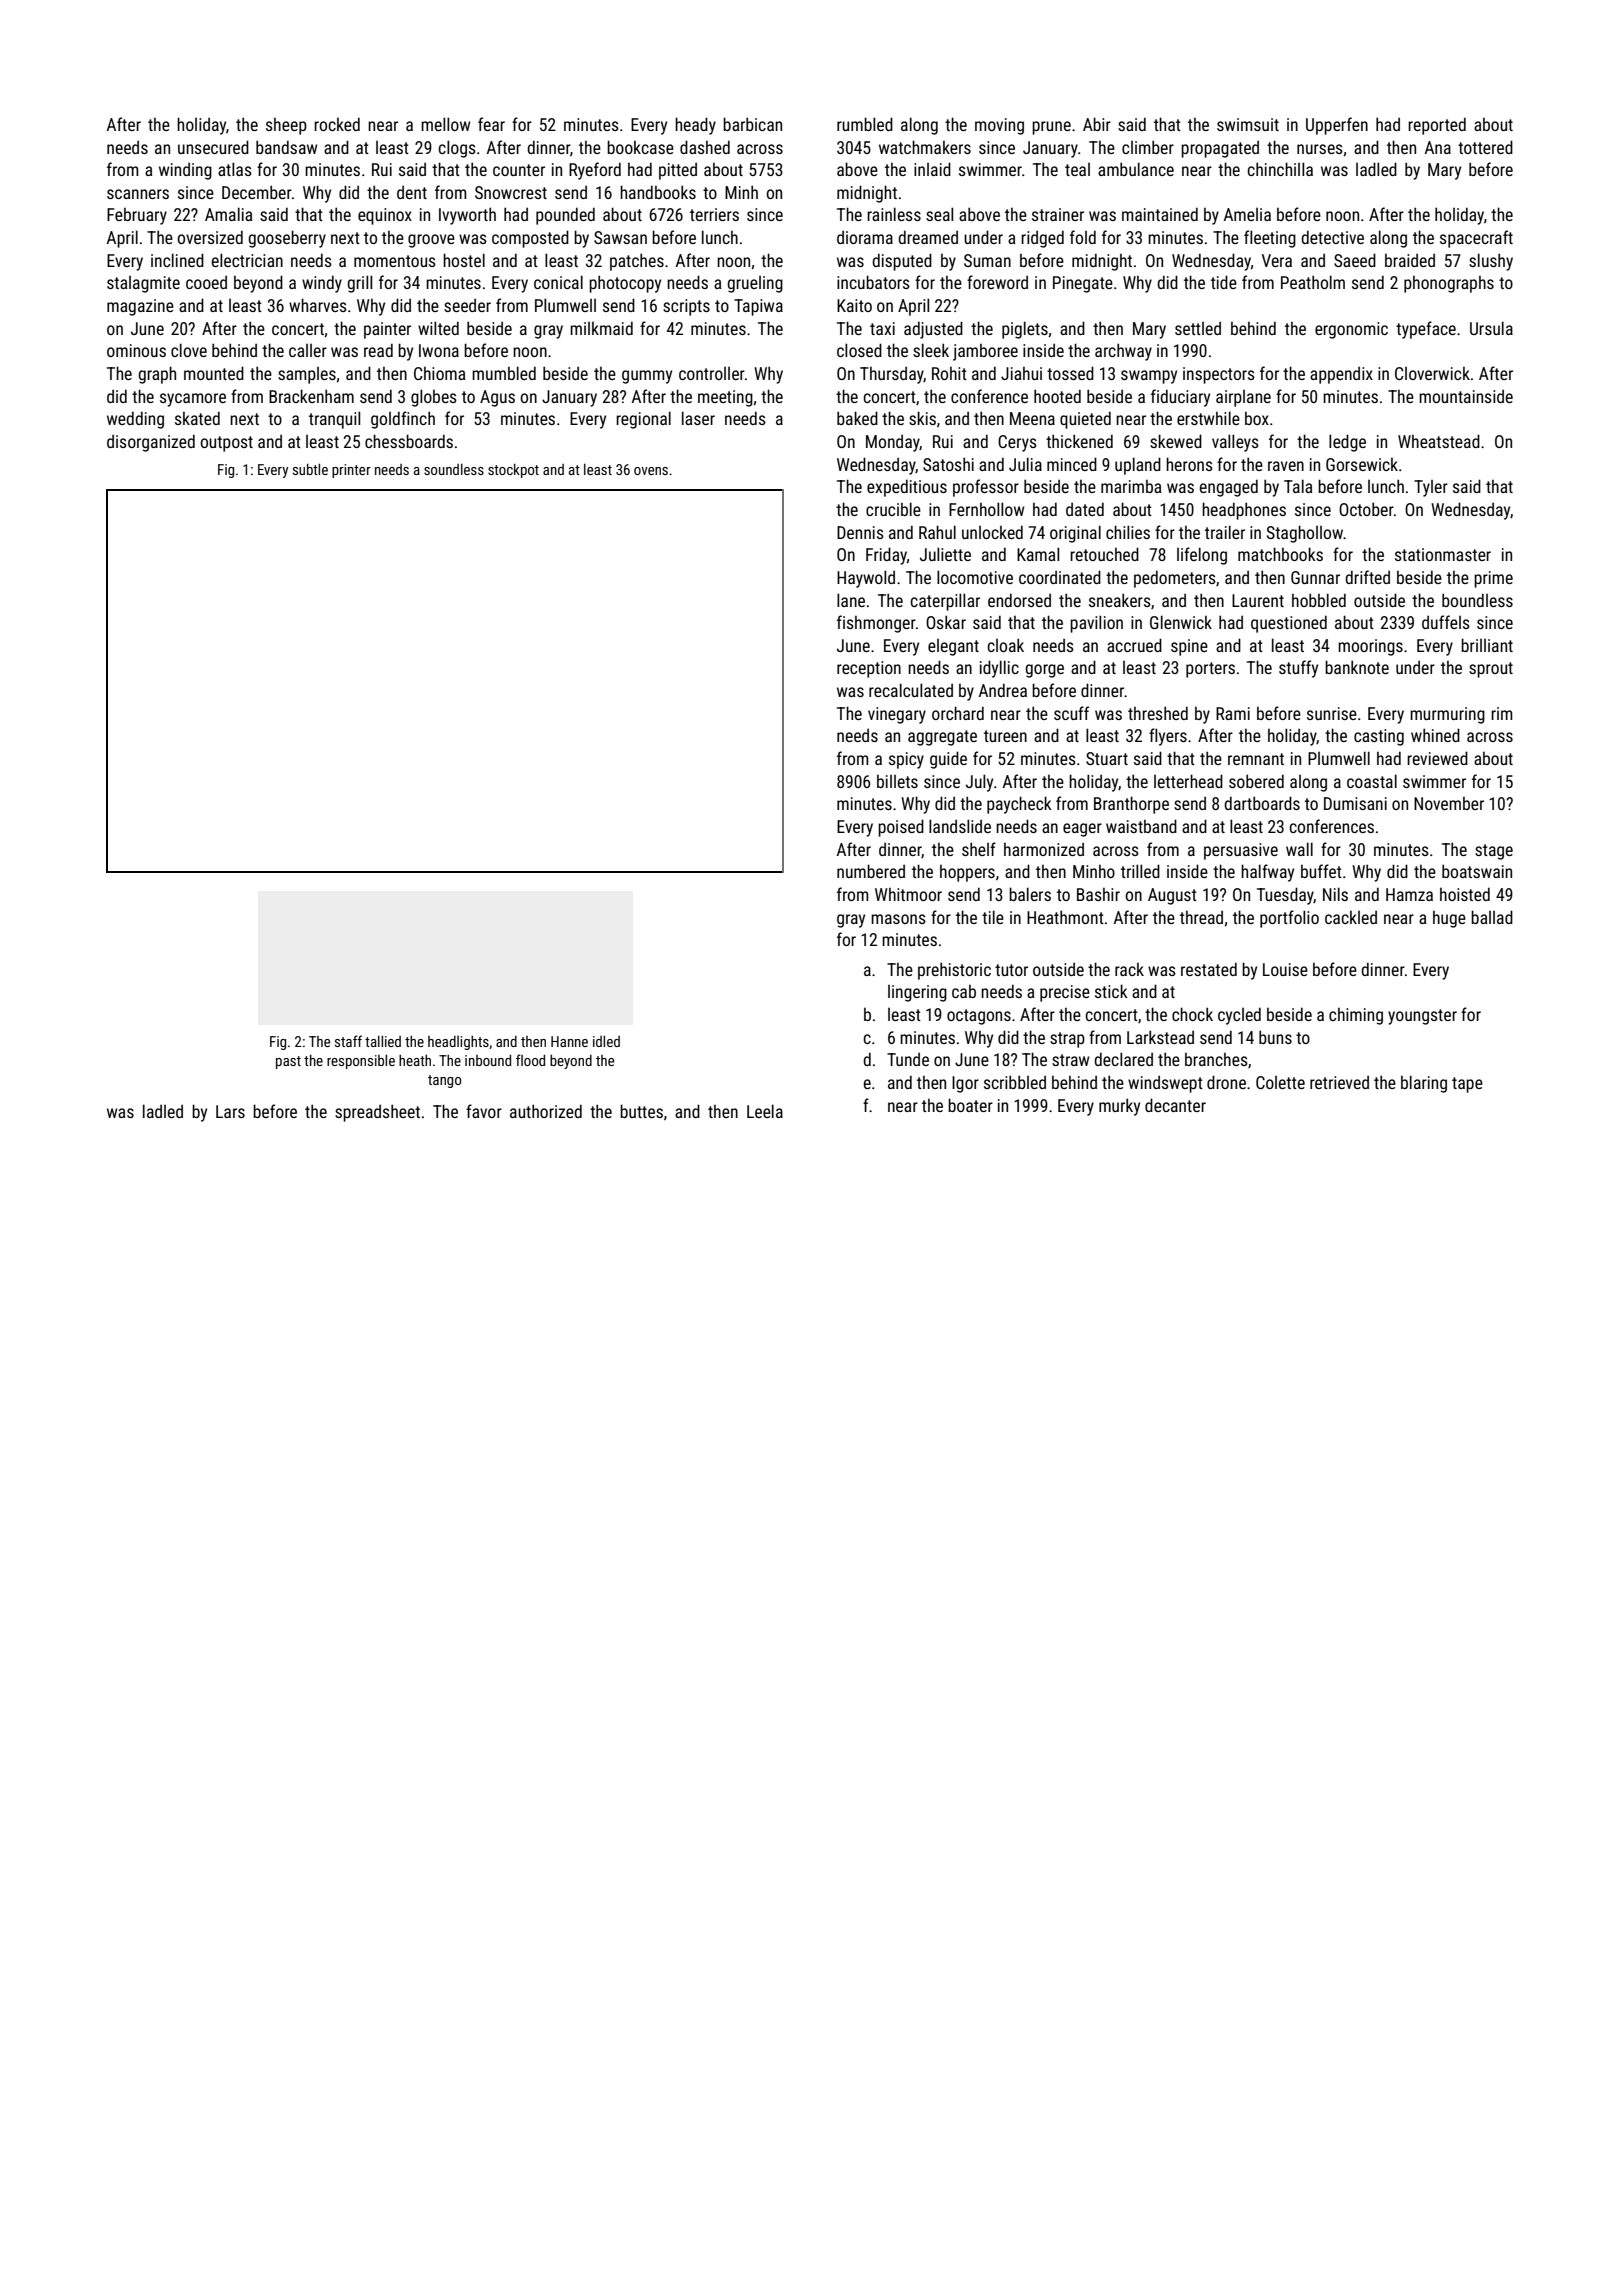 This document has height=2292, width=1620. Describe the element at coordinates (351, 471) in the document. I see `printer` at that location.
